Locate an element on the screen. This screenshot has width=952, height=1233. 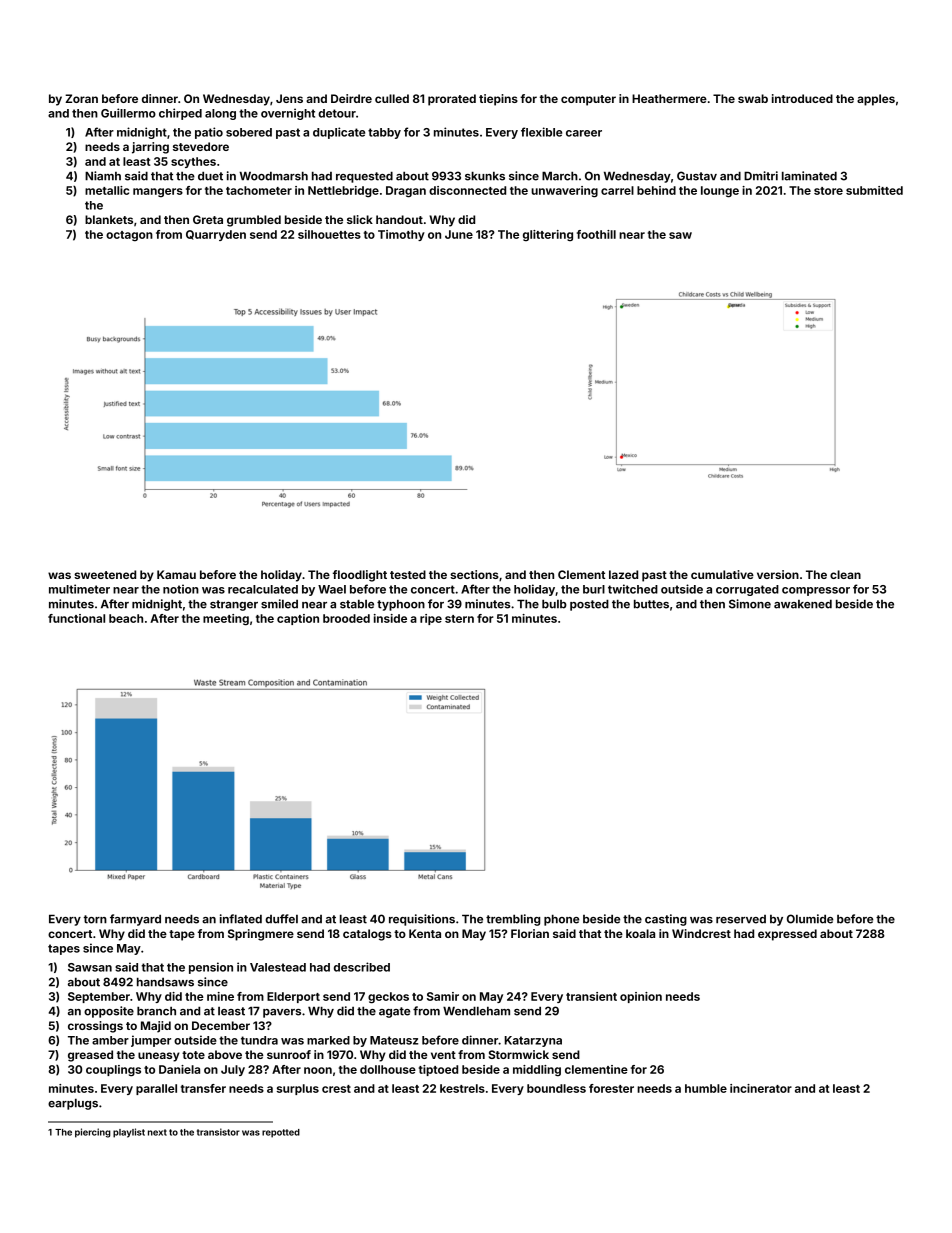
foothill is located at coordinates (596, 234).
